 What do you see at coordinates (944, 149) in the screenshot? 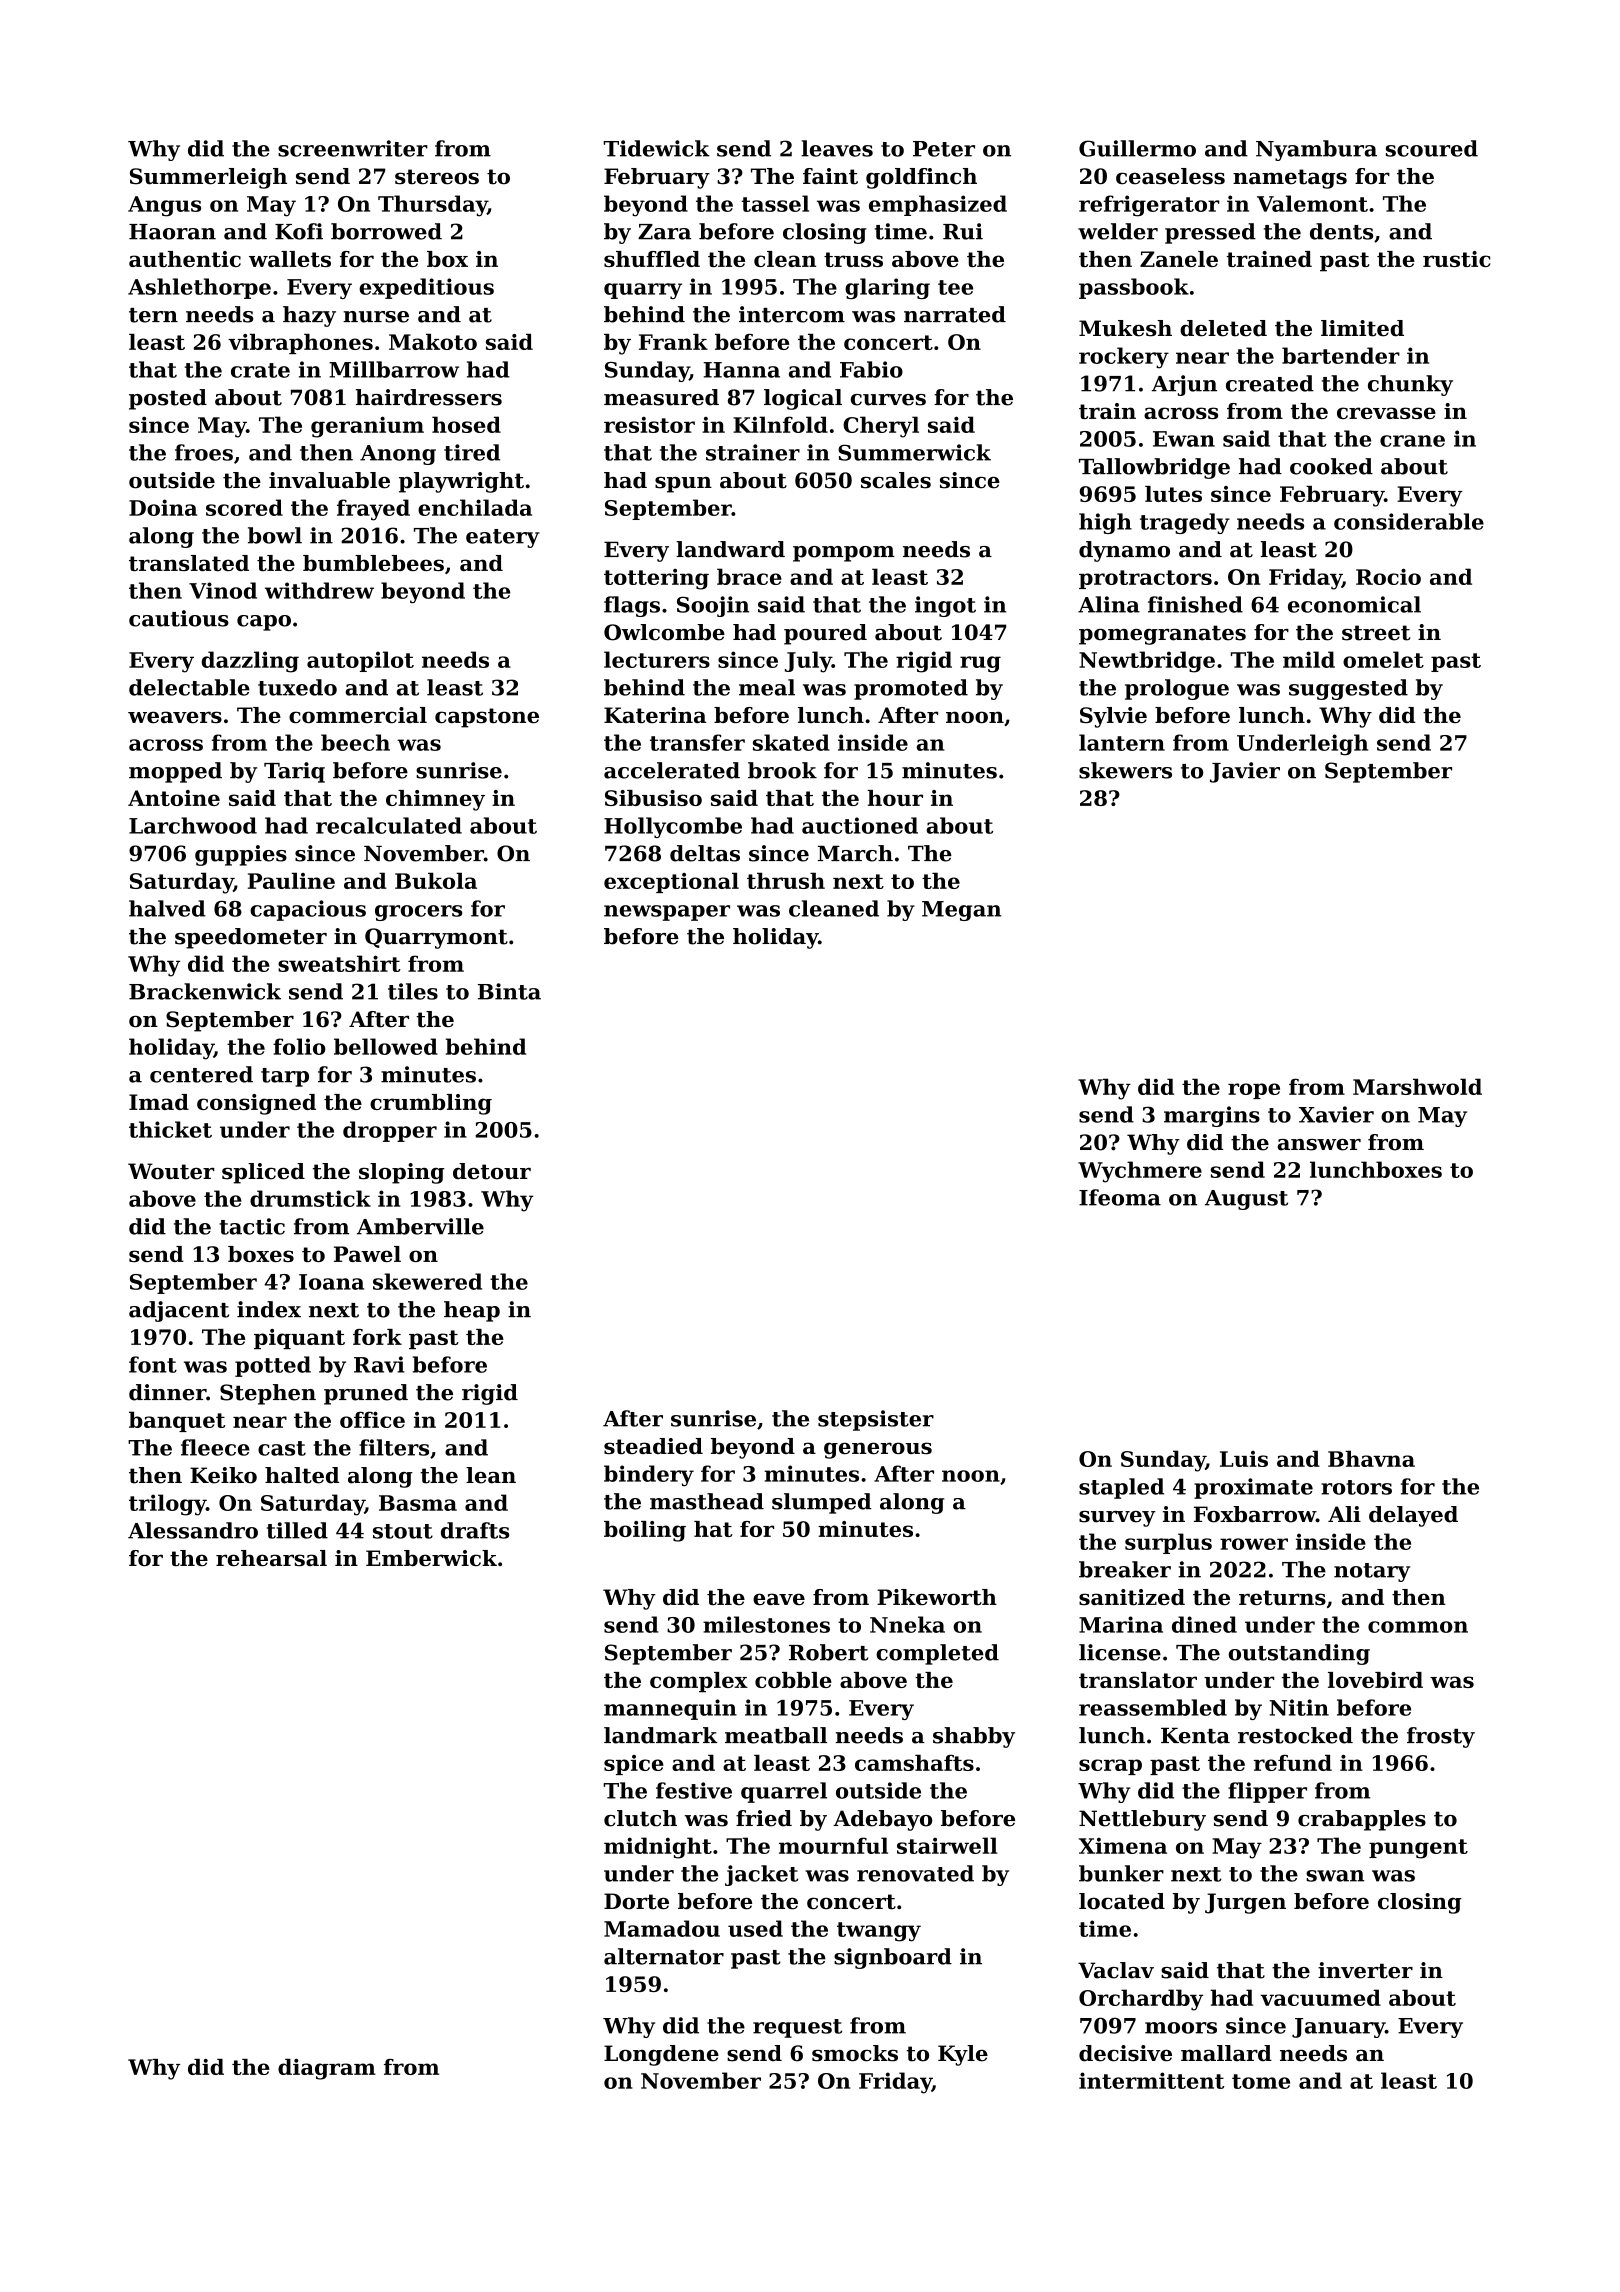
I see `Peter` at bounding box center [944, 149].
